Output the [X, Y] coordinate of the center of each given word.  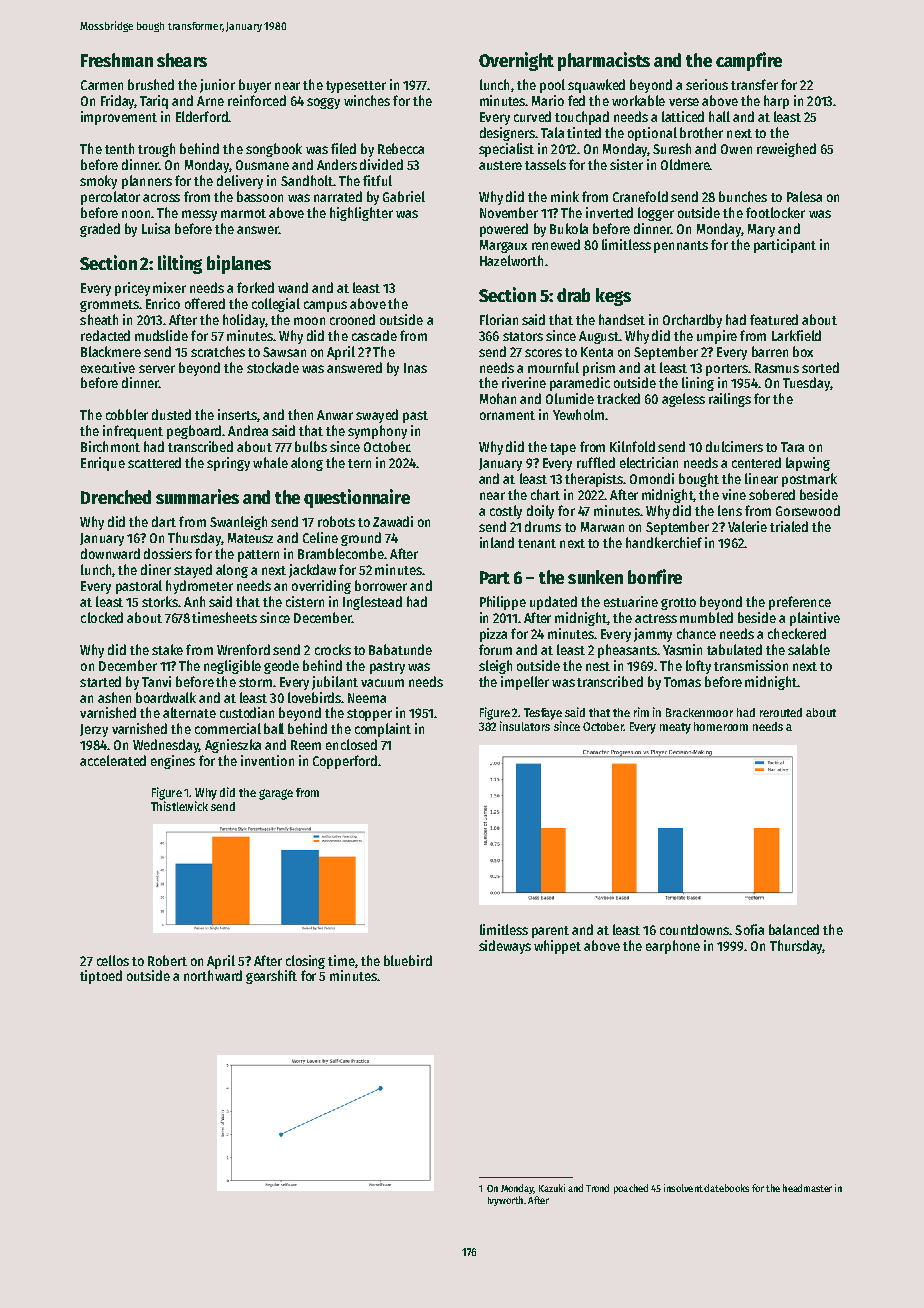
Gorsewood [808, 510]
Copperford [345, 762]
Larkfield [796, 335]
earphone [673, 947]
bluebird [408, 960]
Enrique [103, 464]
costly [506, 512]
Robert [167, 960]
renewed [556, 244]
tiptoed [101, 977]
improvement [119, 118]
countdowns [694, 929]
